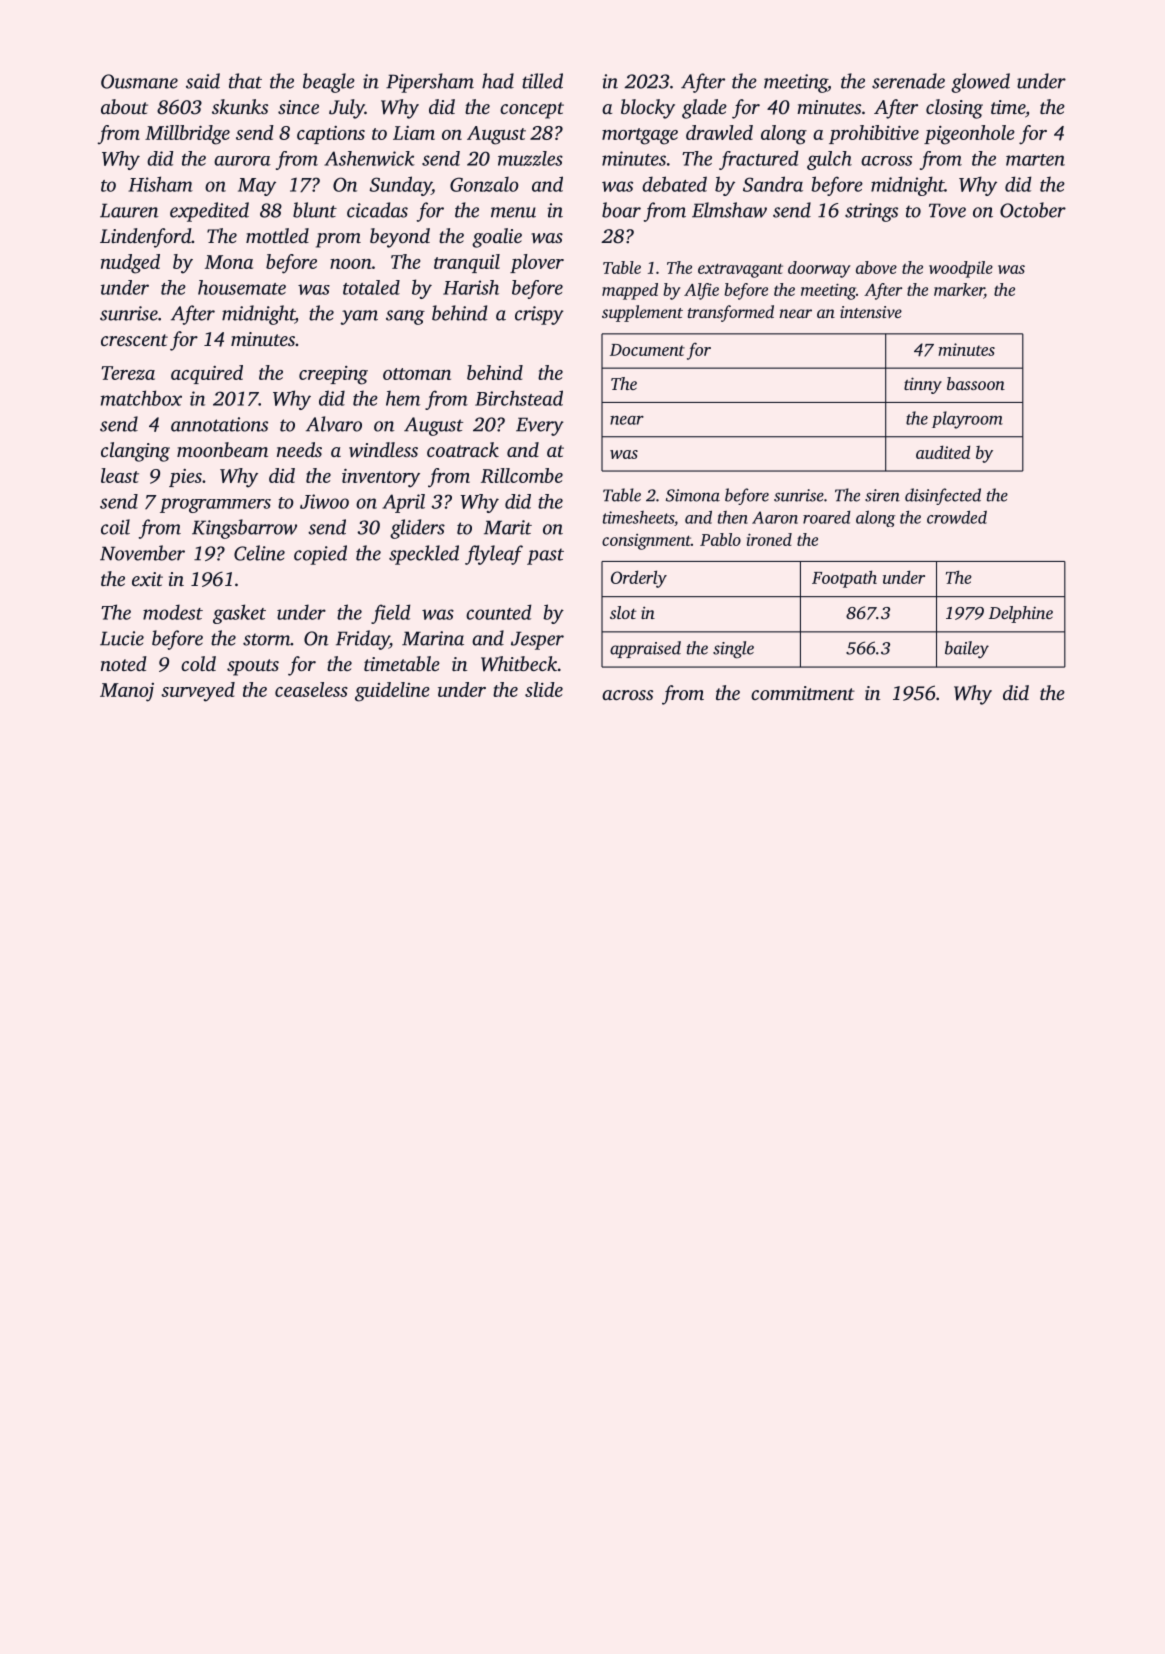 This screenshot has height=1654, width=1165. I want to click on Delphine, so click(1021, 614).
